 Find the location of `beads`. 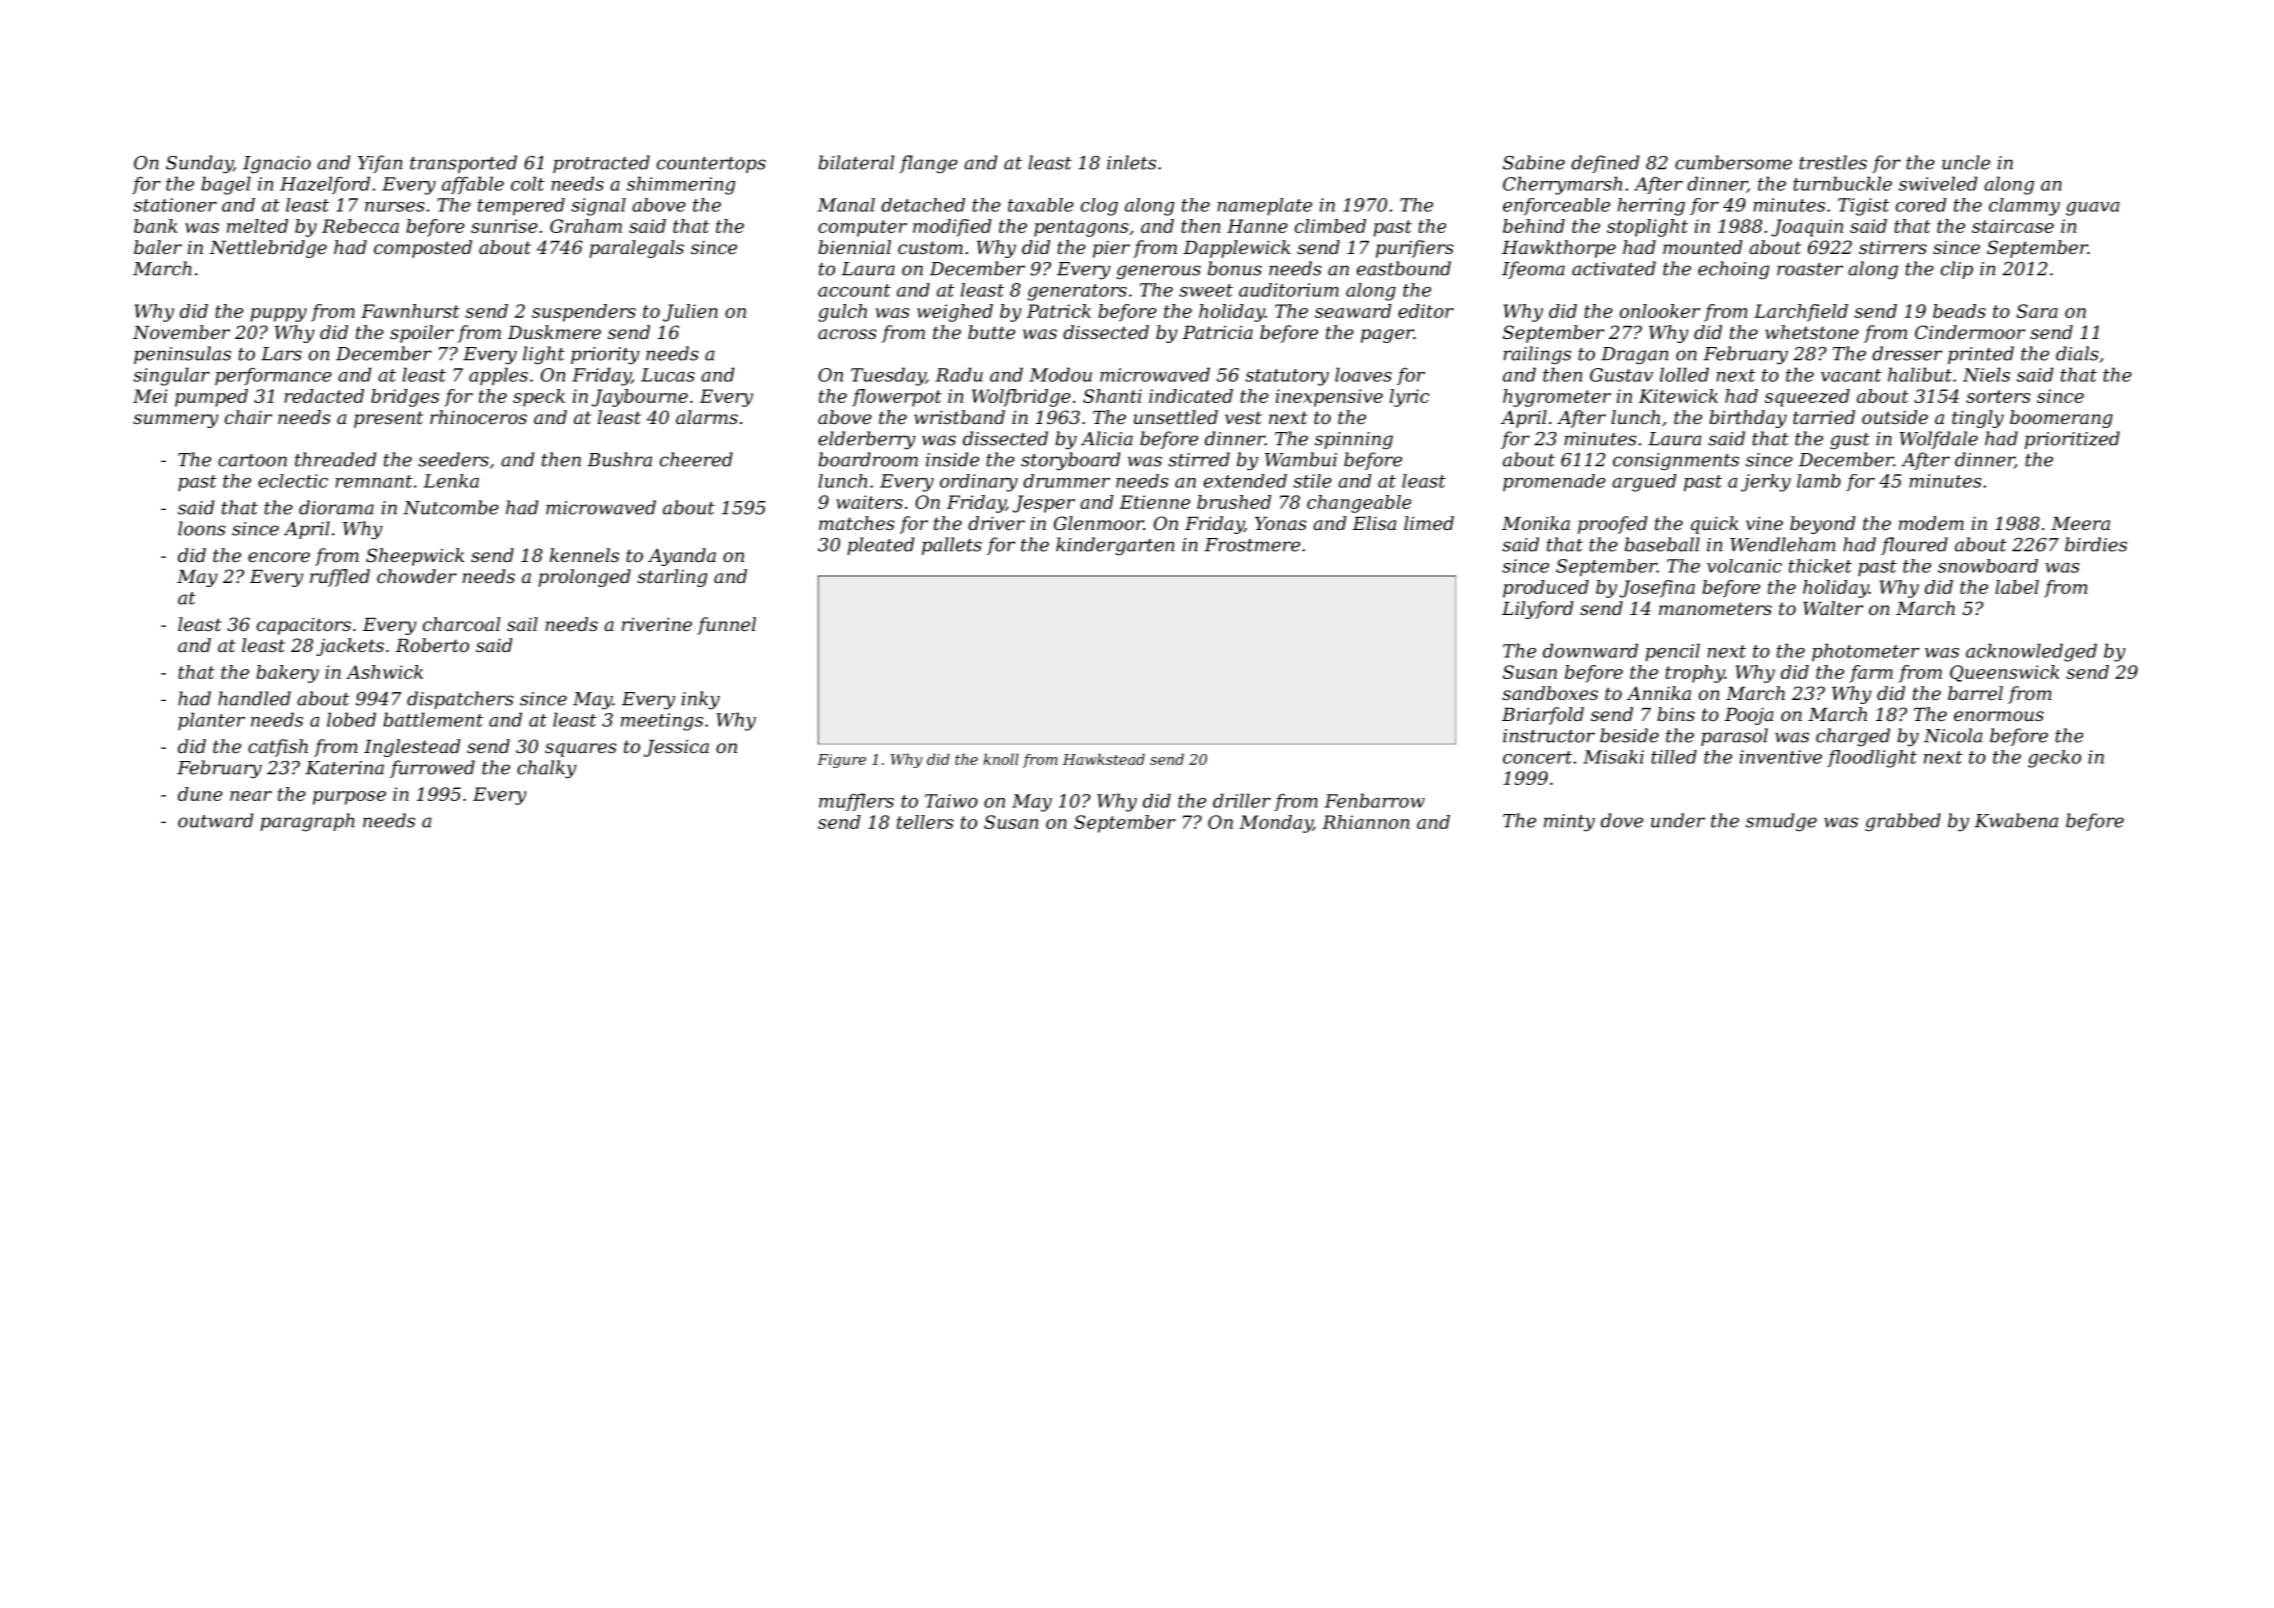

beads is located at coordinates (1959, 311).
